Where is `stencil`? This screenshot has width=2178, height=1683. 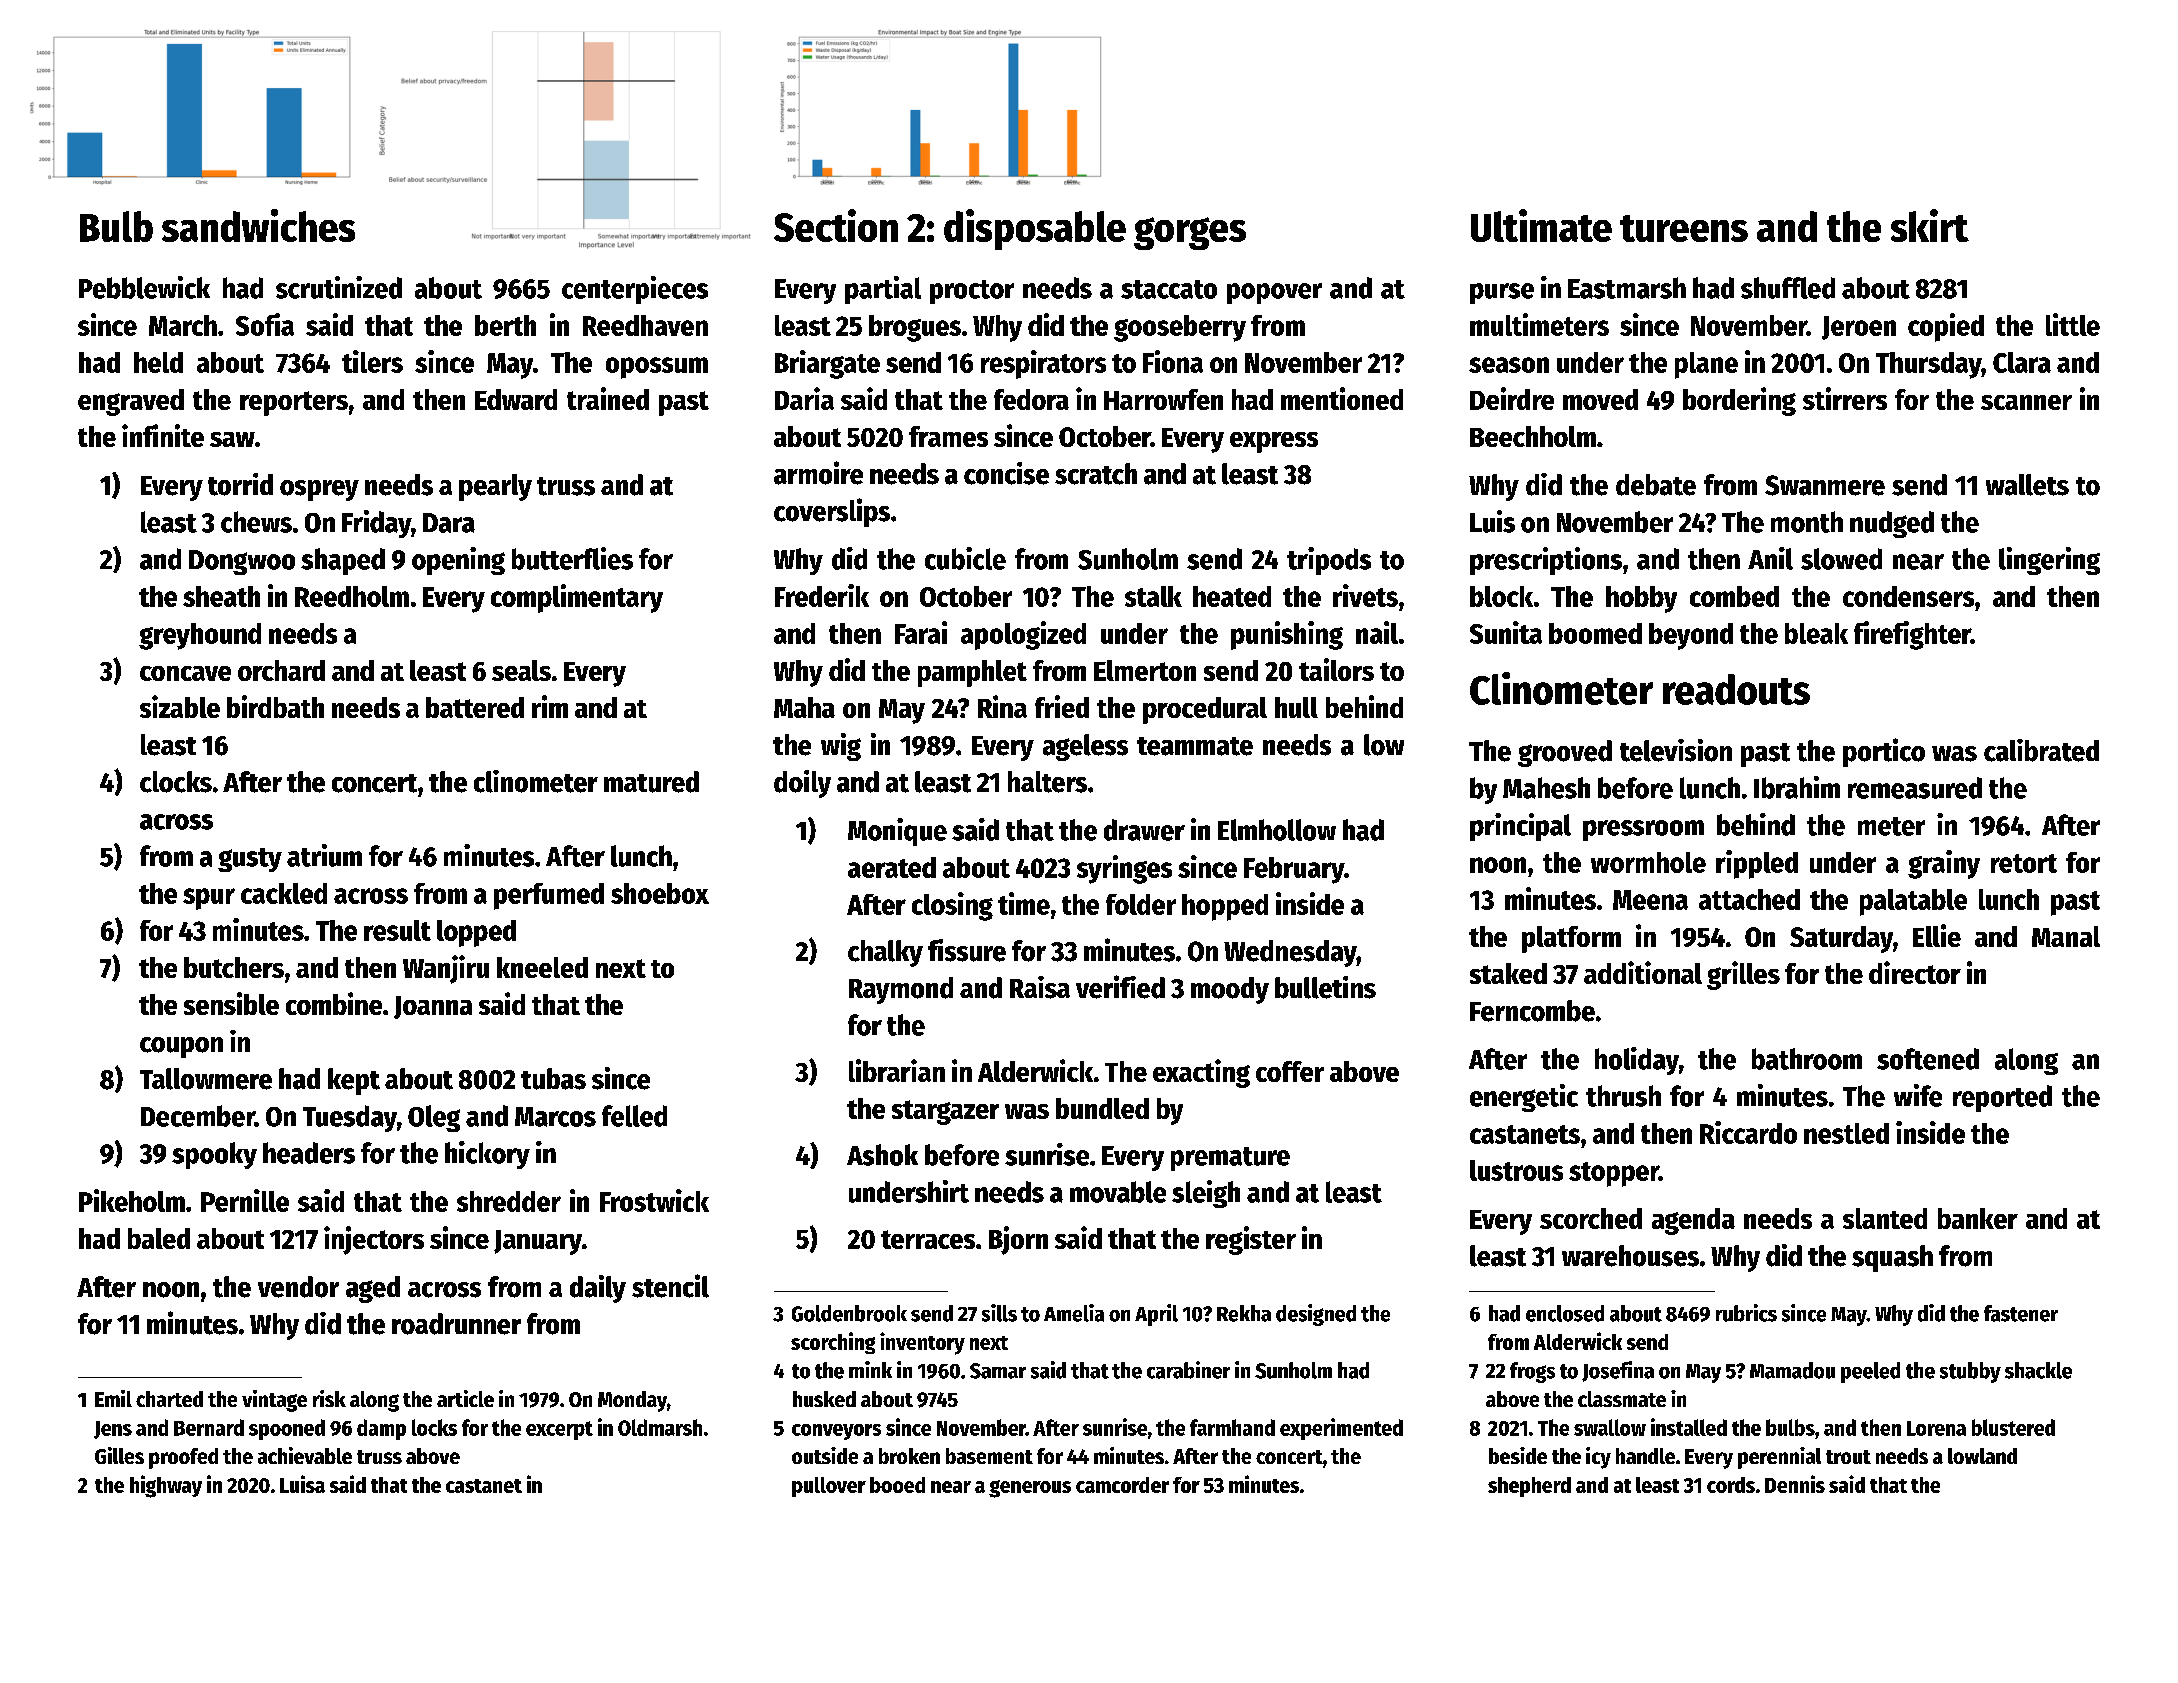
stencil is located at coordinates (670, 1286).
